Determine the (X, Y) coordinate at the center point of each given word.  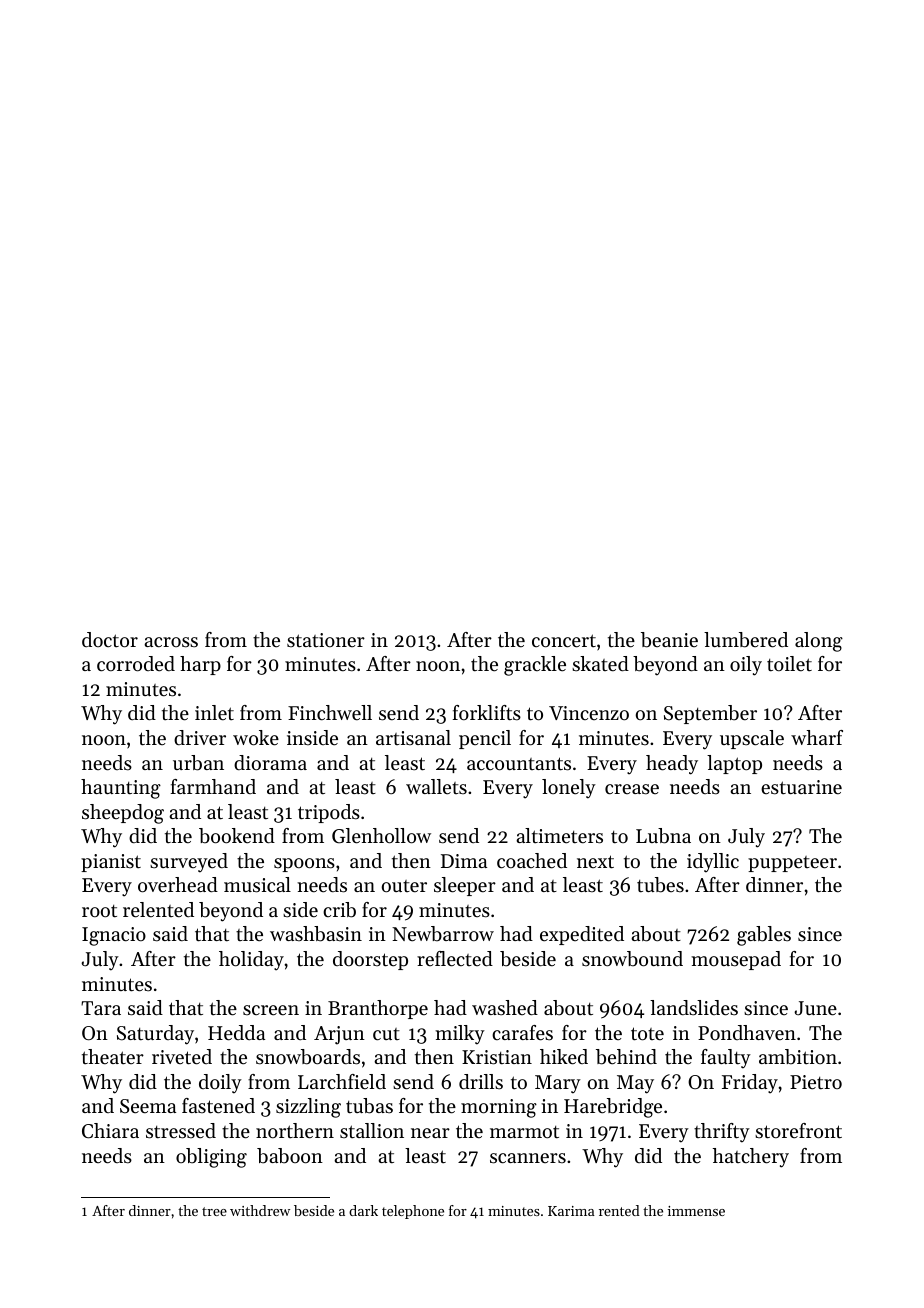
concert (564, 641)
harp (200, 665)
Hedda (236, 1033)
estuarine (801, 787)
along (819, 642)
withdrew (260, 1210)
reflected (455, 959)
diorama (270, 762)
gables (764, 936)
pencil (485, 739)
